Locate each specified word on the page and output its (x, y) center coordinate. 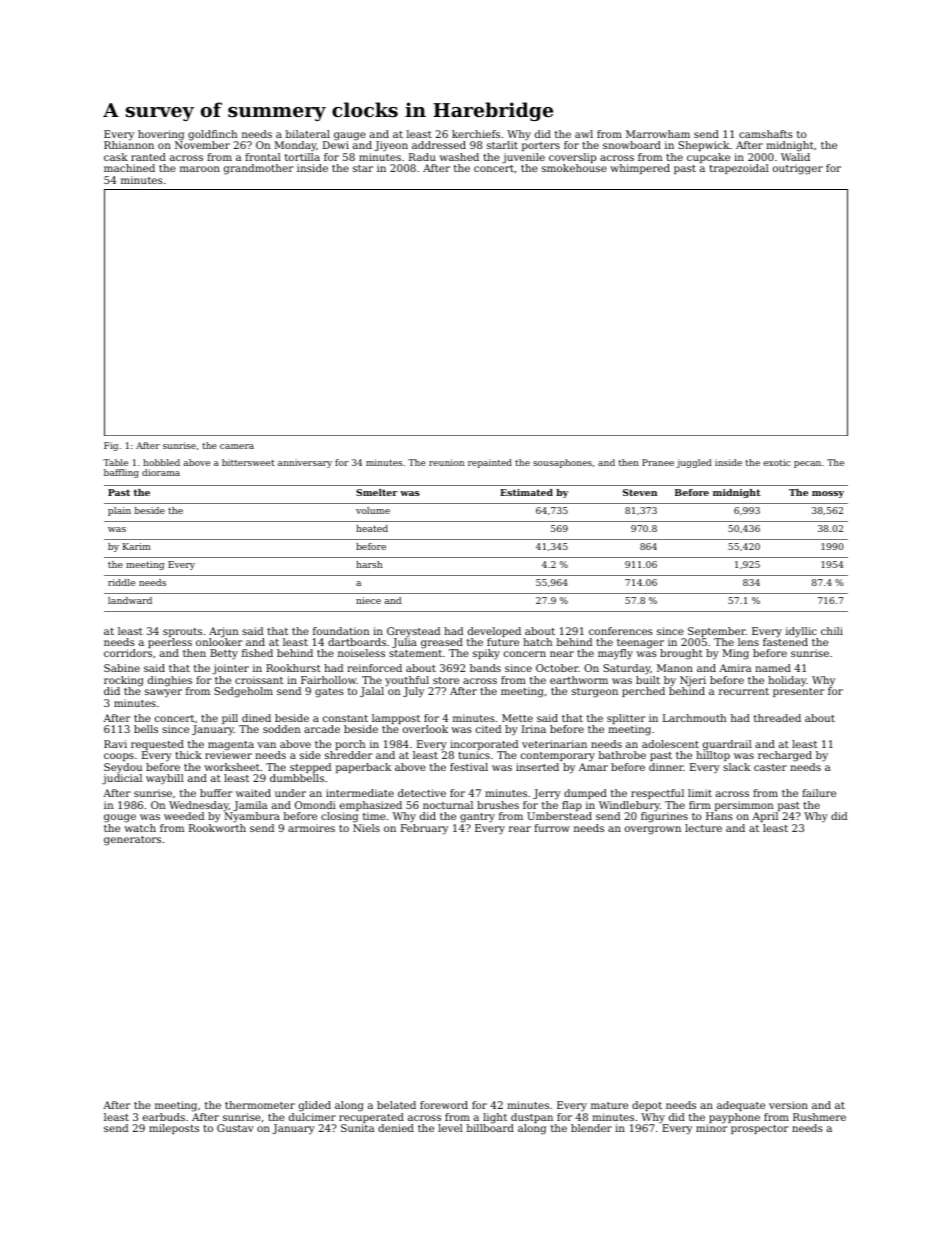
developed (494, 632)
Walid (795, 157)
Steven (640, 492)
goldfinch (212, 135)
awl (584, 134)
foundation (341, 631)
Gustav (235, 1128)
